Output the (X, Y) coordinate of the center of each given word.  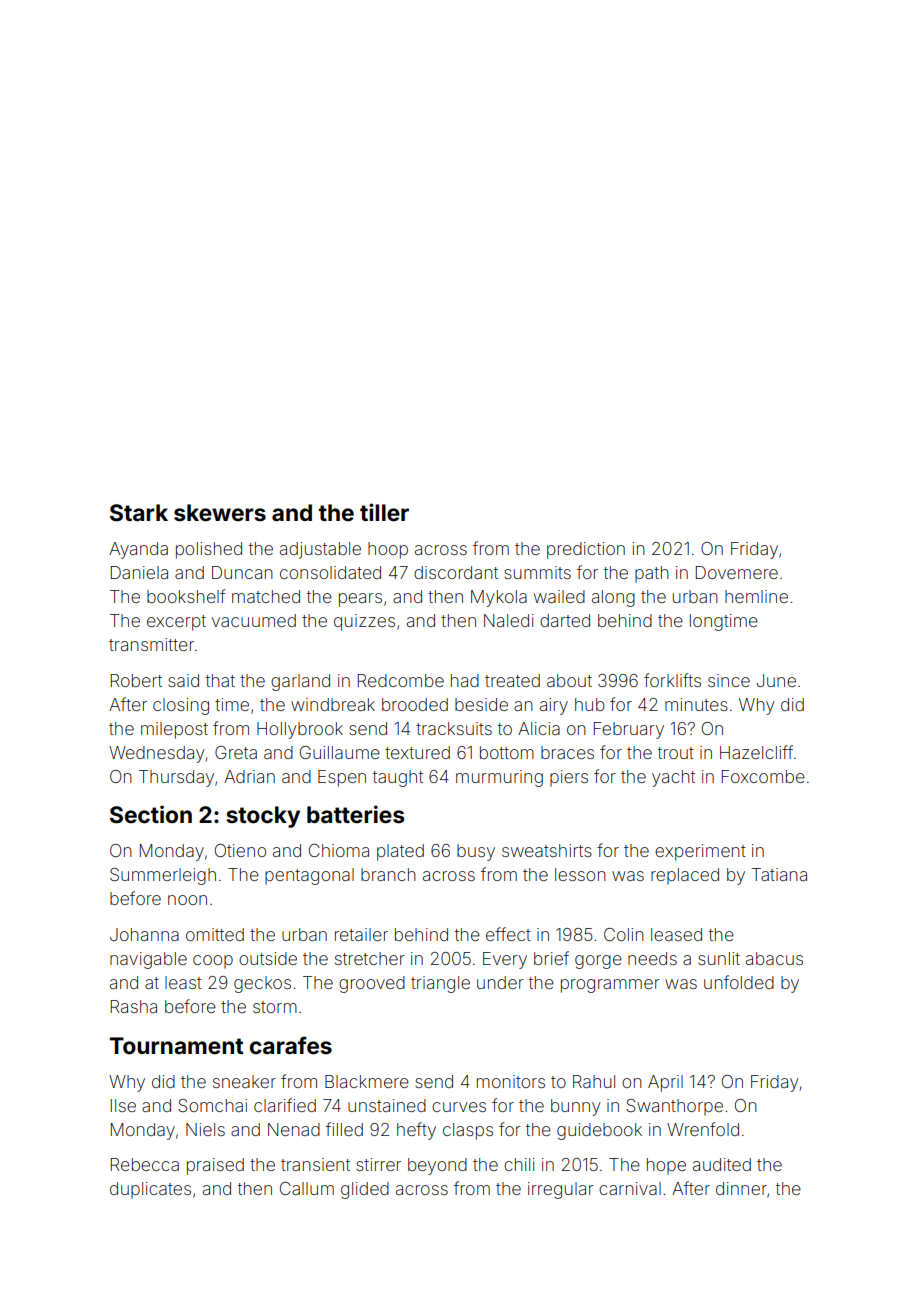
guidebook (599, 1131)
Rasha (134, 1006)
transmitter (151, 644)
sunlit (719, 958)
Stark (139, 513)
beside (481, 704)
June (776, 680)
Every (505, 960)
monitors (511, 1081)
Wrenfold (703, 1129)
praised (215, 1166)
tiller (384, 512)
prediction (586, 550)
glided (365, 1190)
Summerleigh (163, 876)
